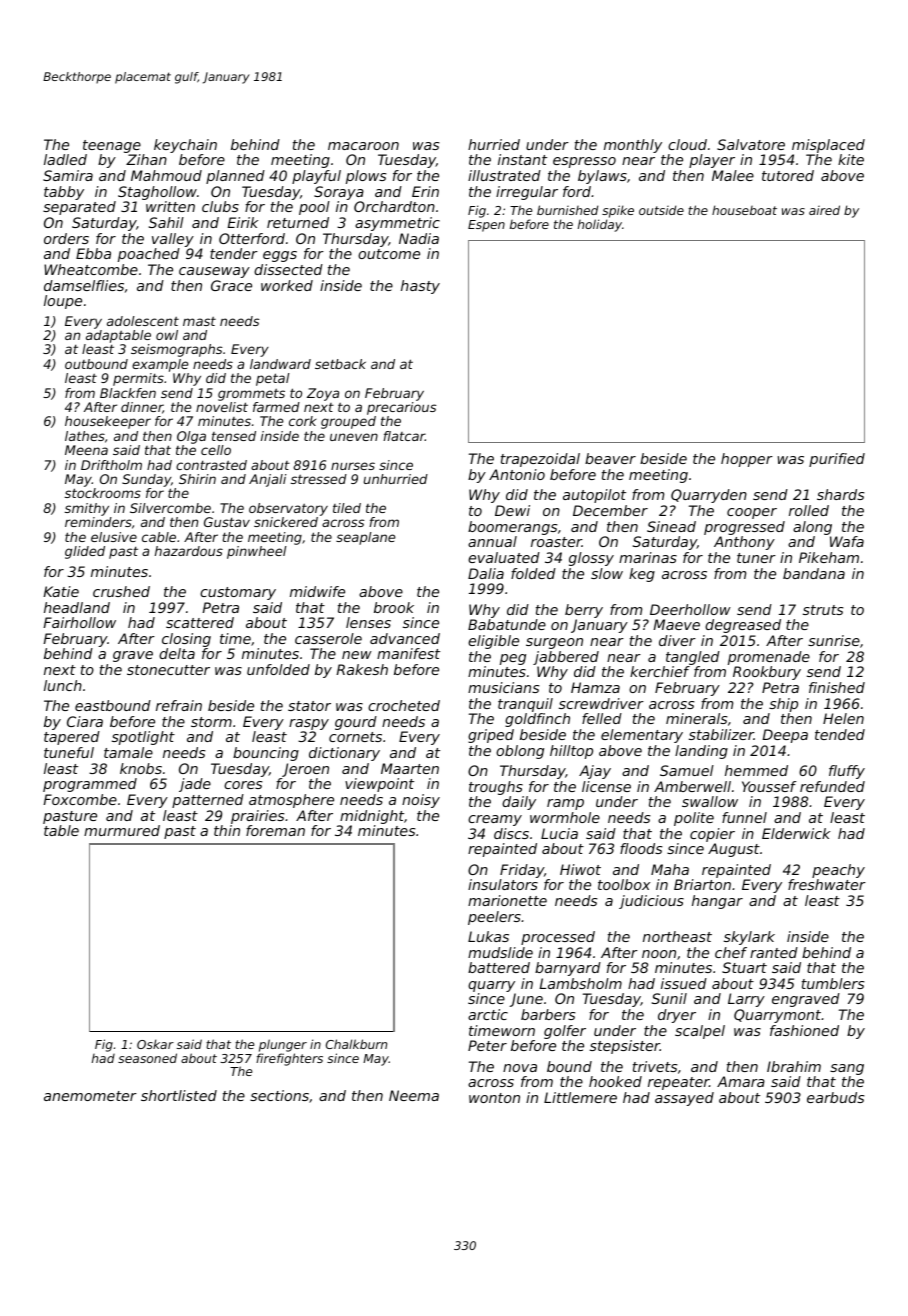 The width and height of the screenshot is (908, 1316). I want to click on Staghollow, so click(157, 193).
